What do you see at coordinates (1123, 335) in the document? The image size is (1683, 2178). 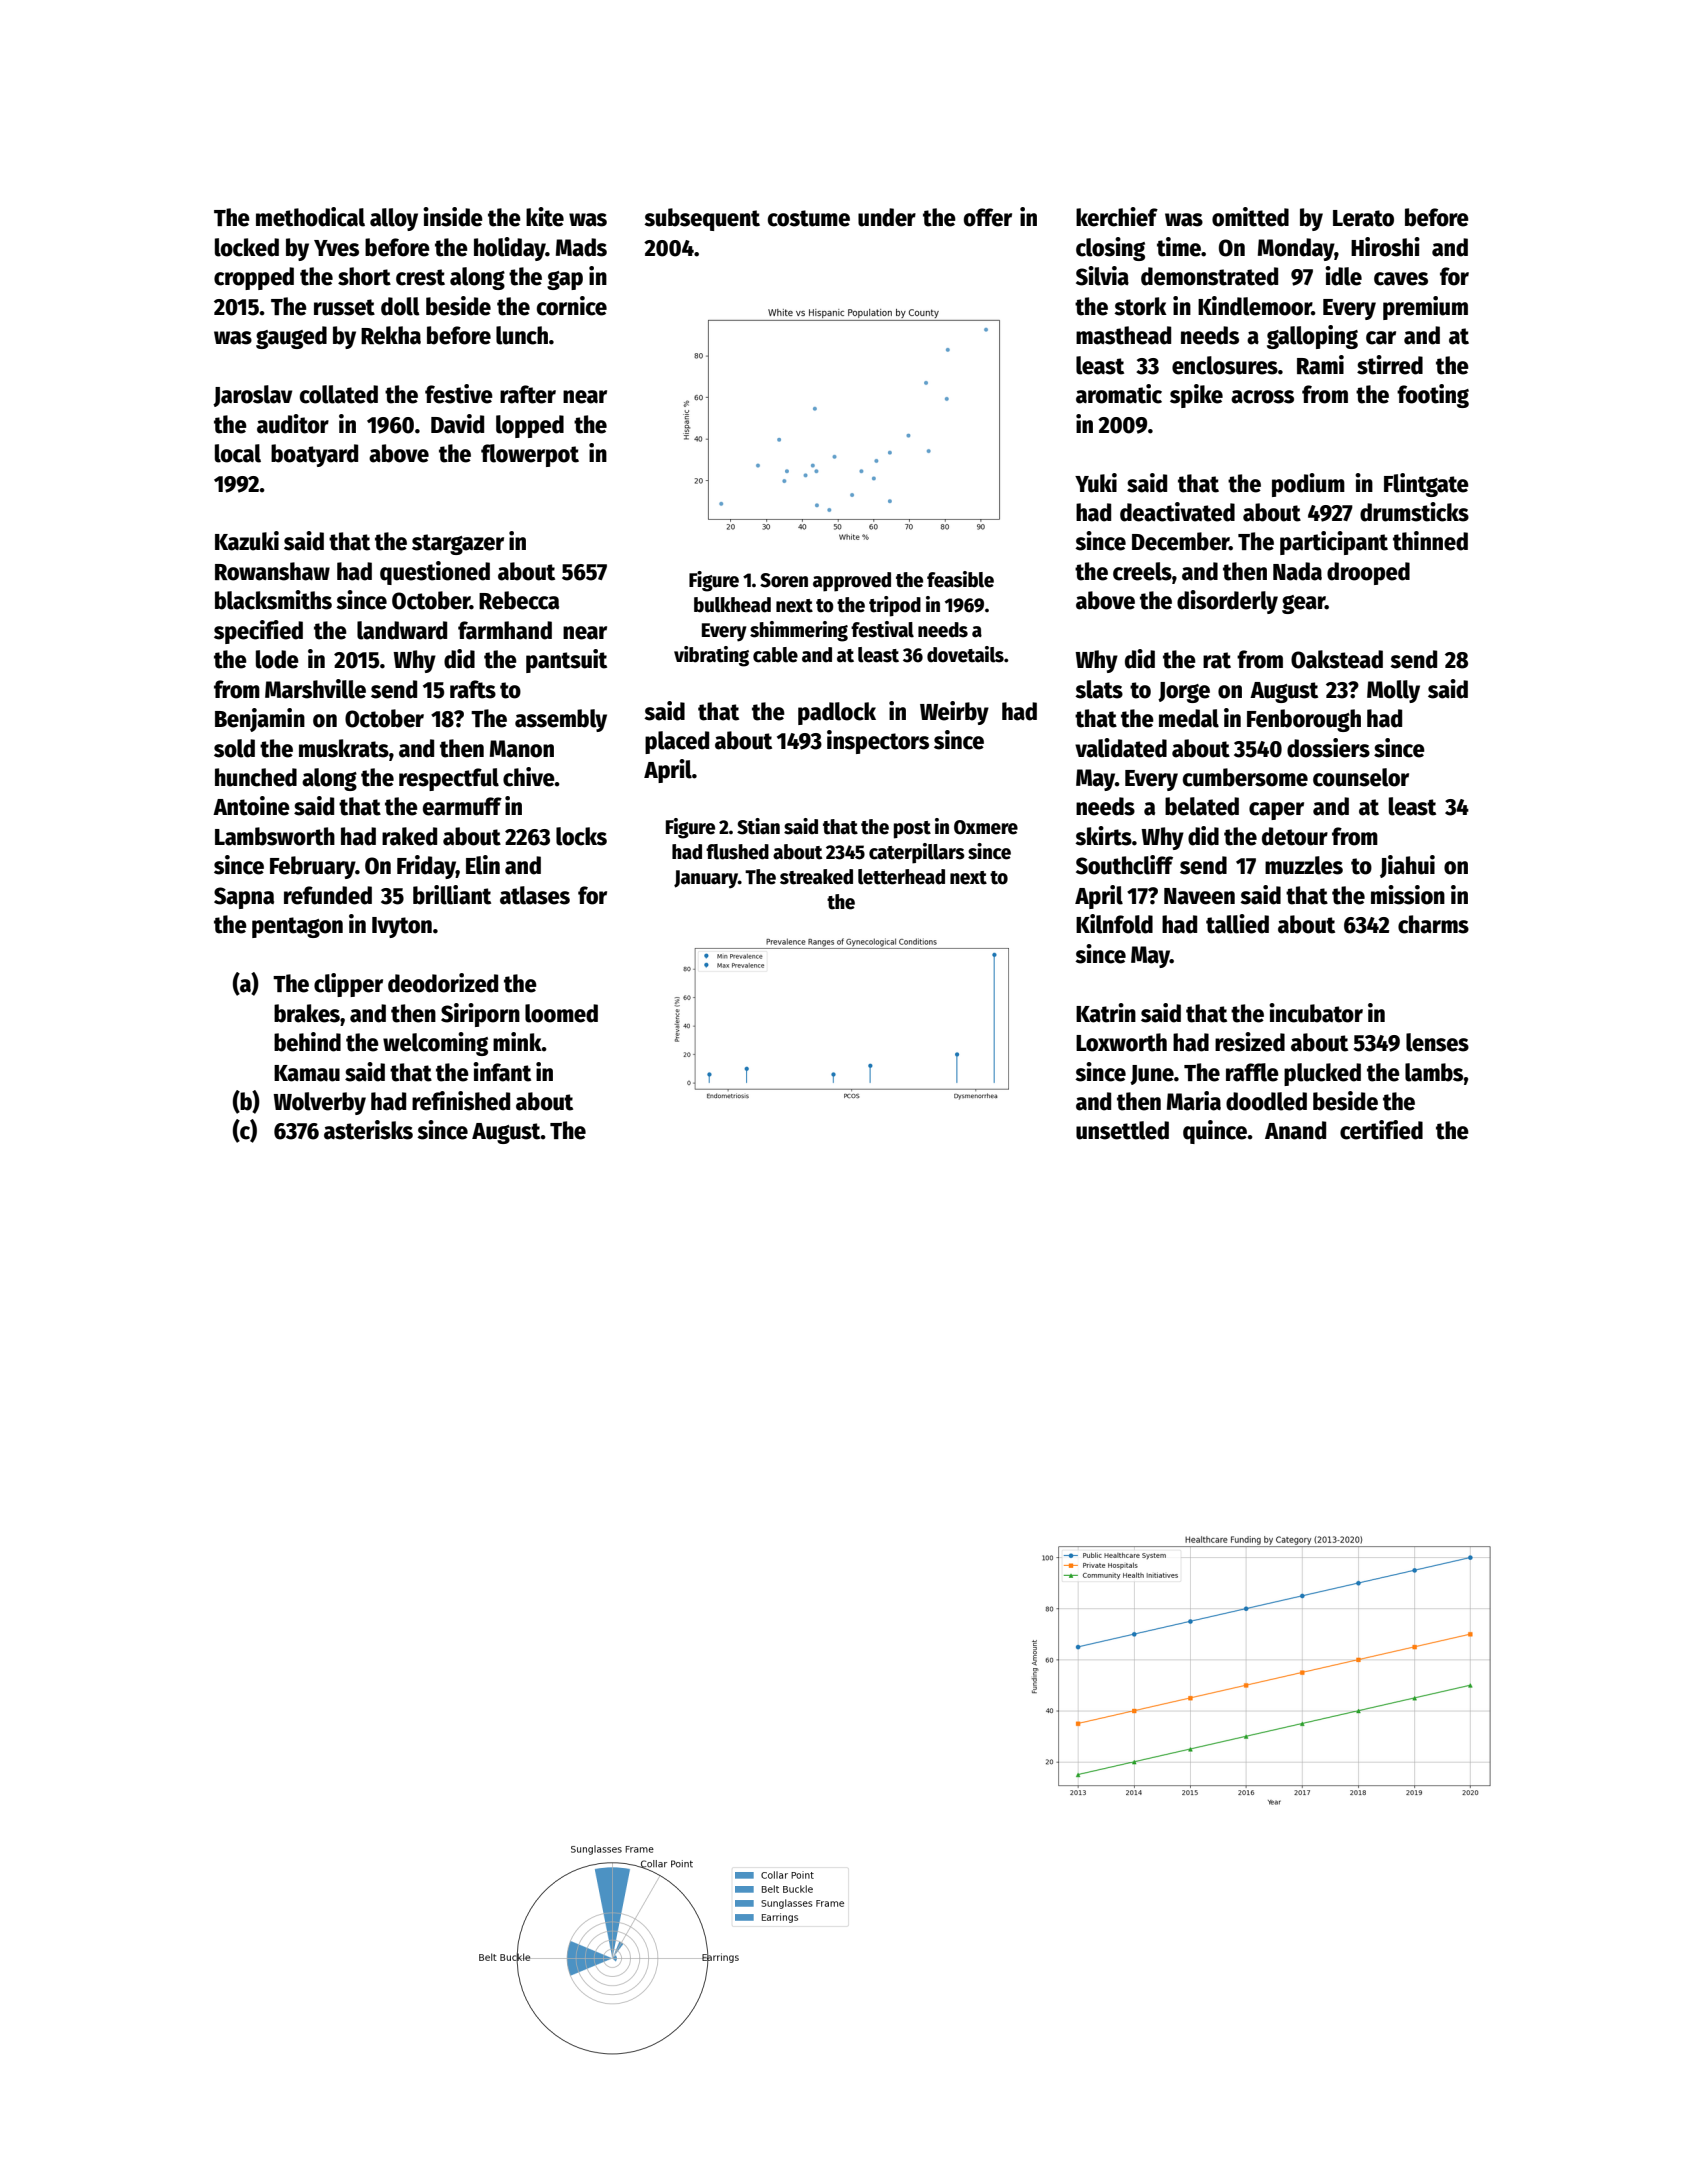 I see `masthead` at bounding box center [1123, 335].
